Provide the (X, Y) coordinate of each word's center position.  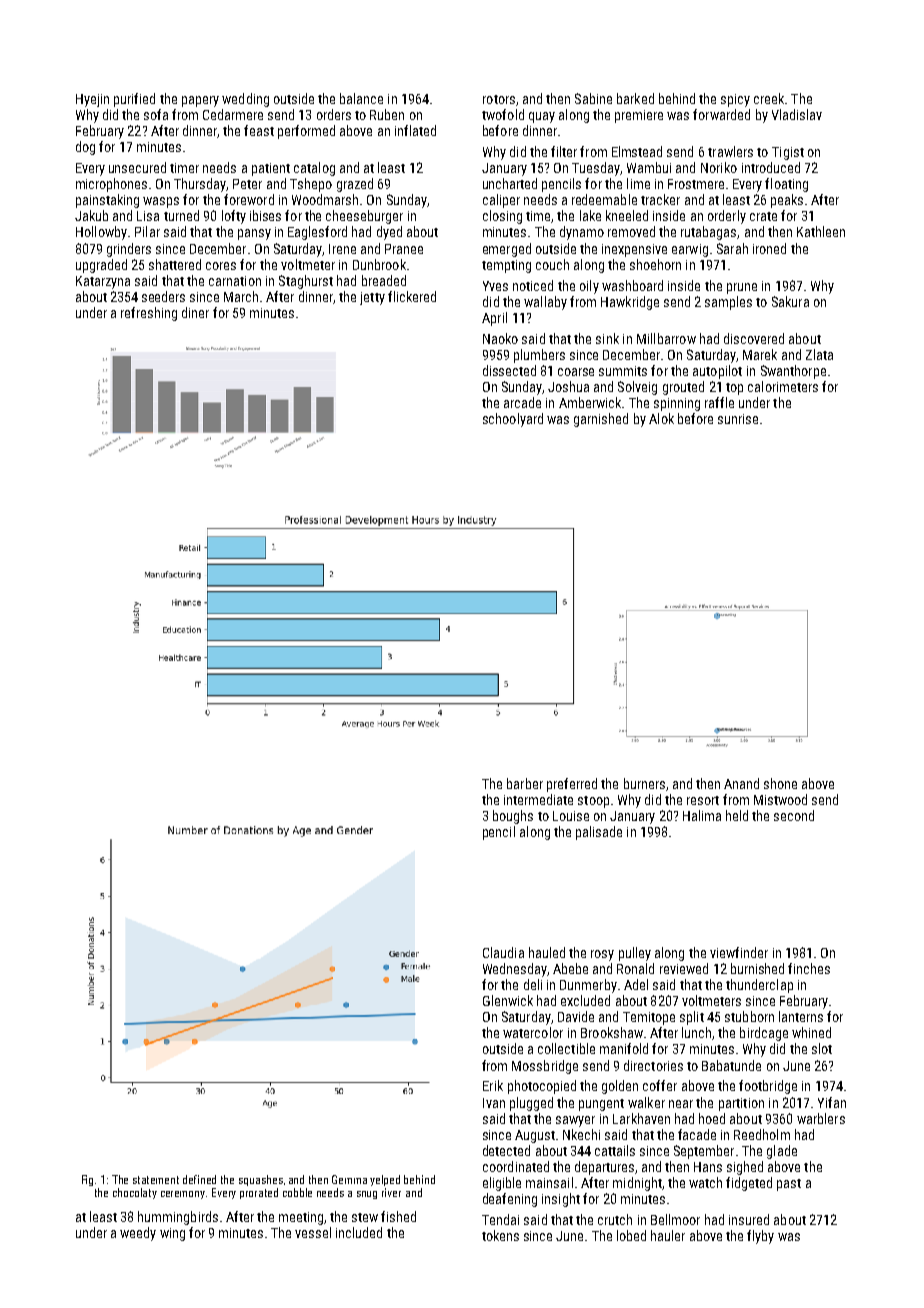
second (794, 815)
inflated (415, 130)
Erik (493, 1085)
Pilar (147, 231)
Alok (661, 418)
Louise (571, 816)
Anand (741, 783)
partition (741, 1104)
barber (525, 783)
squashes (261, 1180)
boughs (513, 817)
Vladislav (797, 114)
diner (195, 312)
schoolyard (513, 420)
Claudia (503, 952)
